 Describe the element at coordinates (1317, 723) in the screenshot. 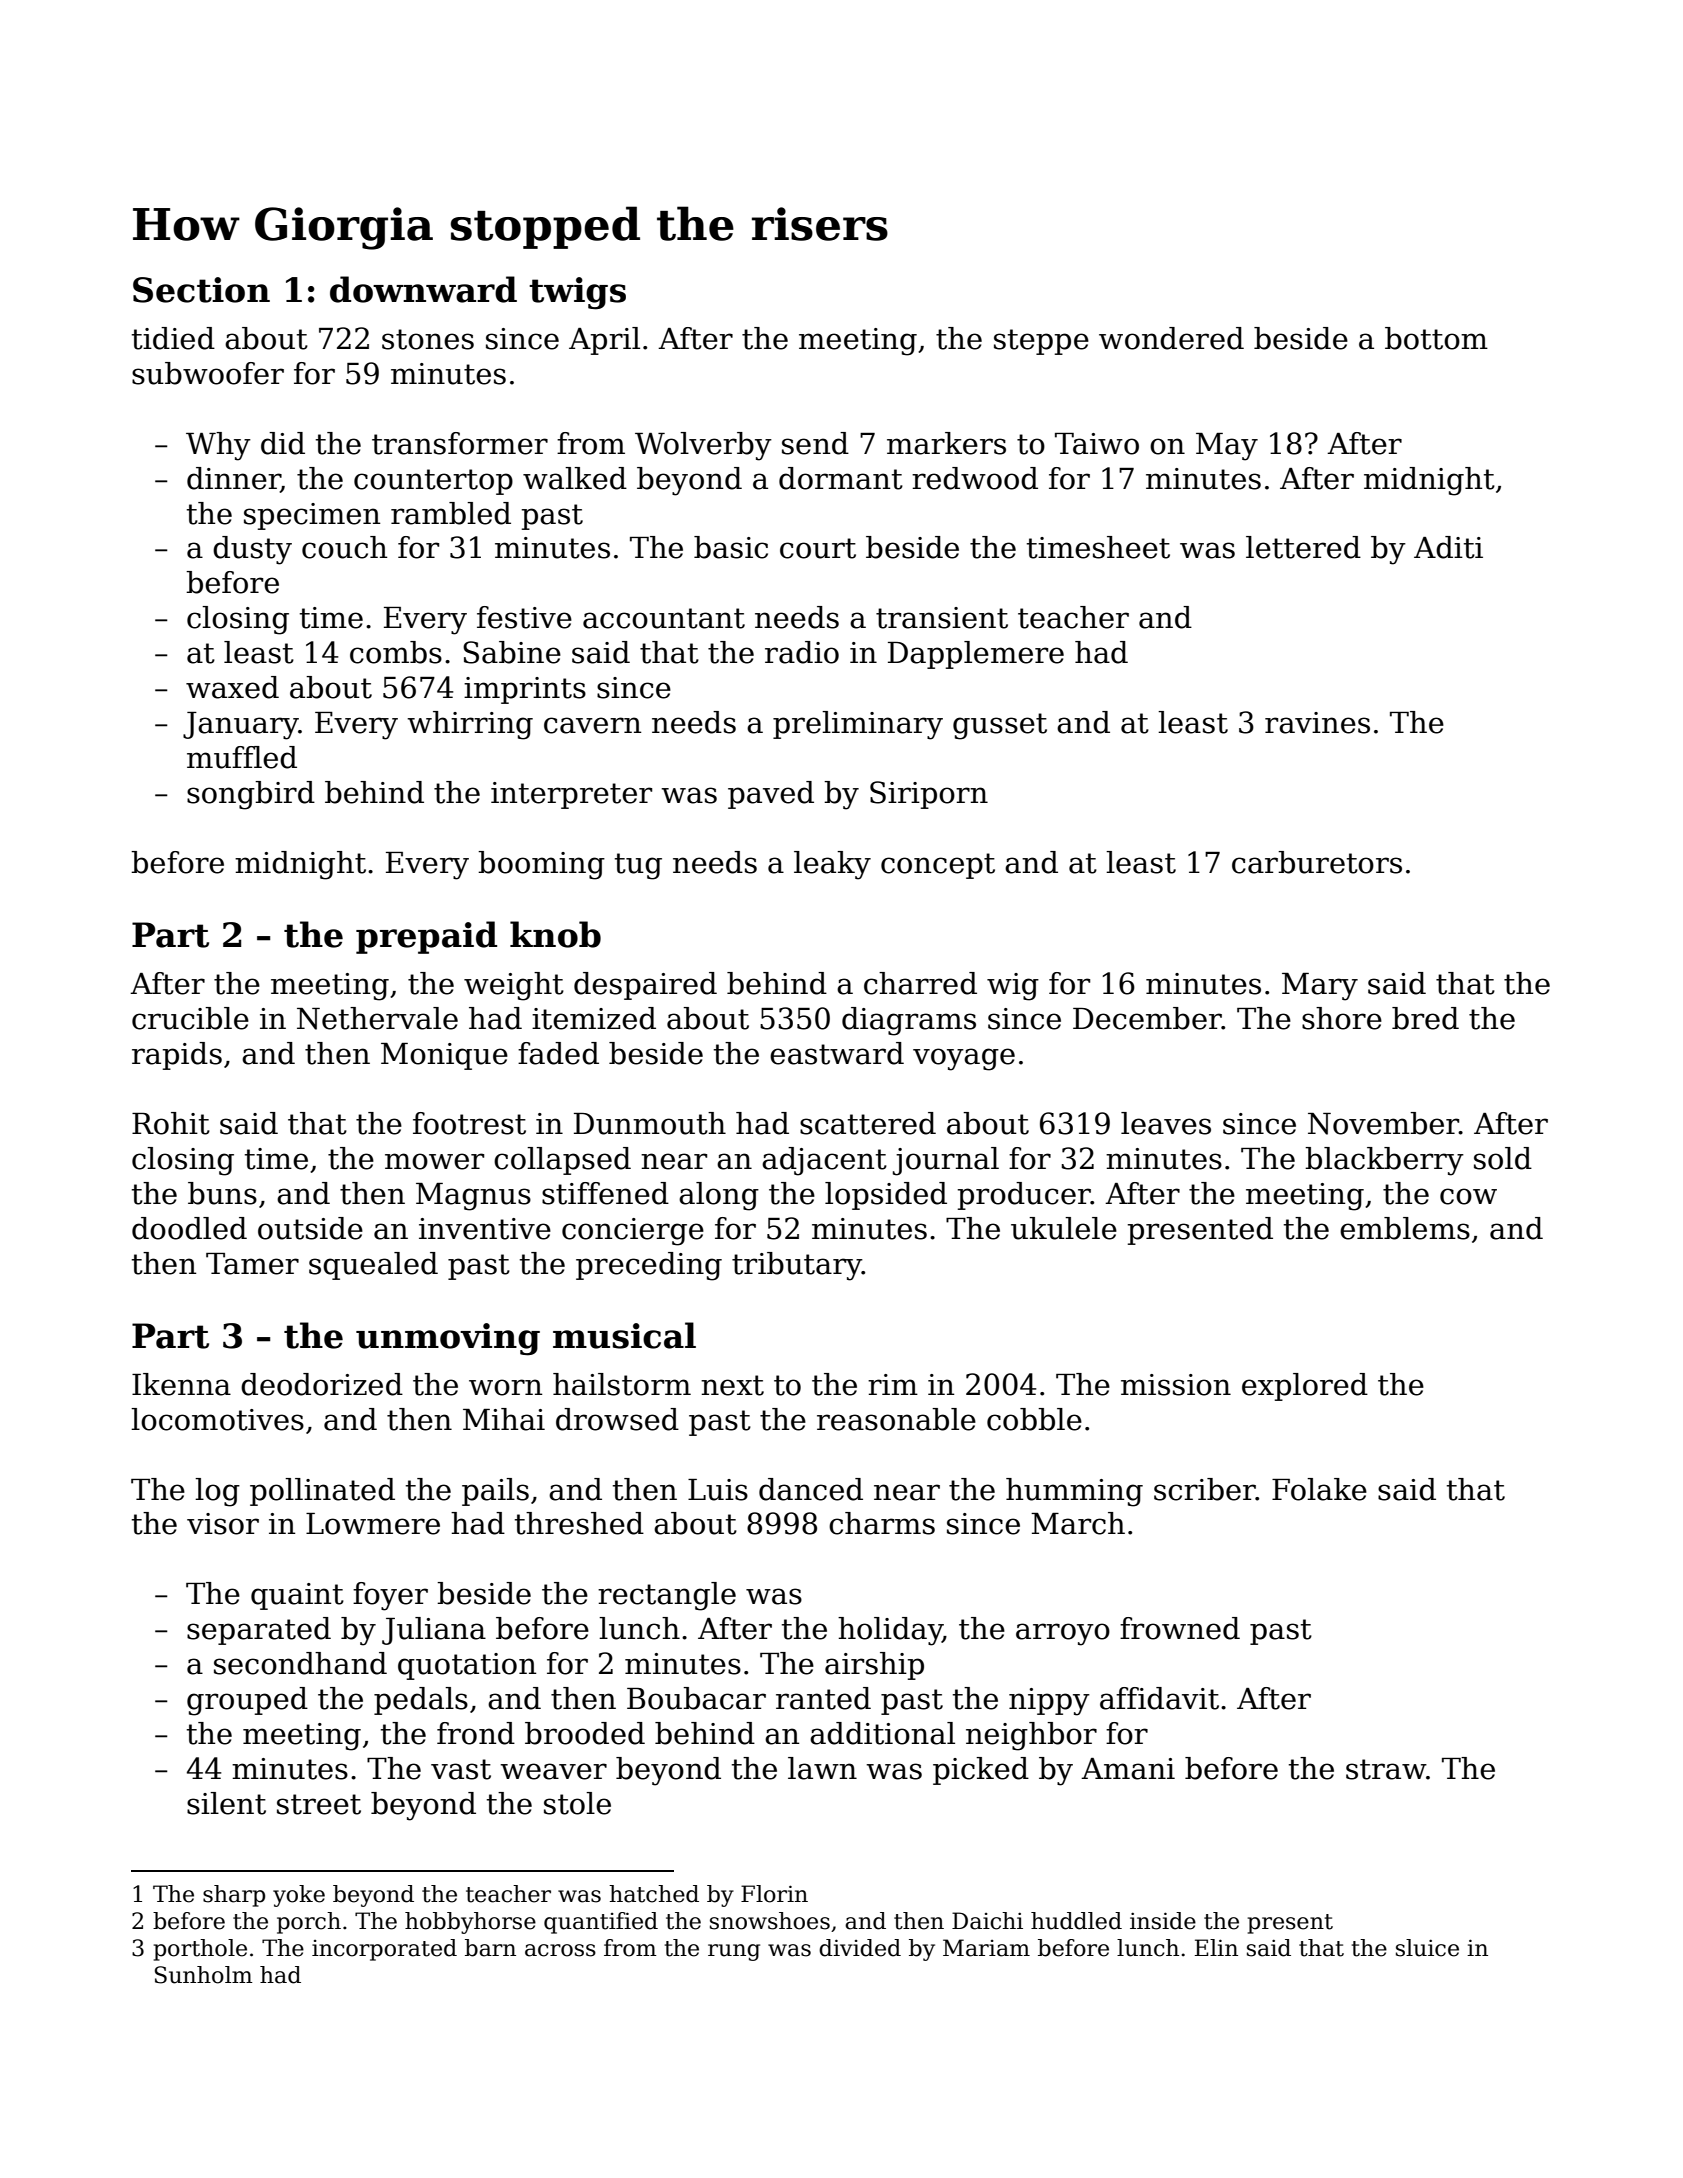

I see `ravines` at that location.
